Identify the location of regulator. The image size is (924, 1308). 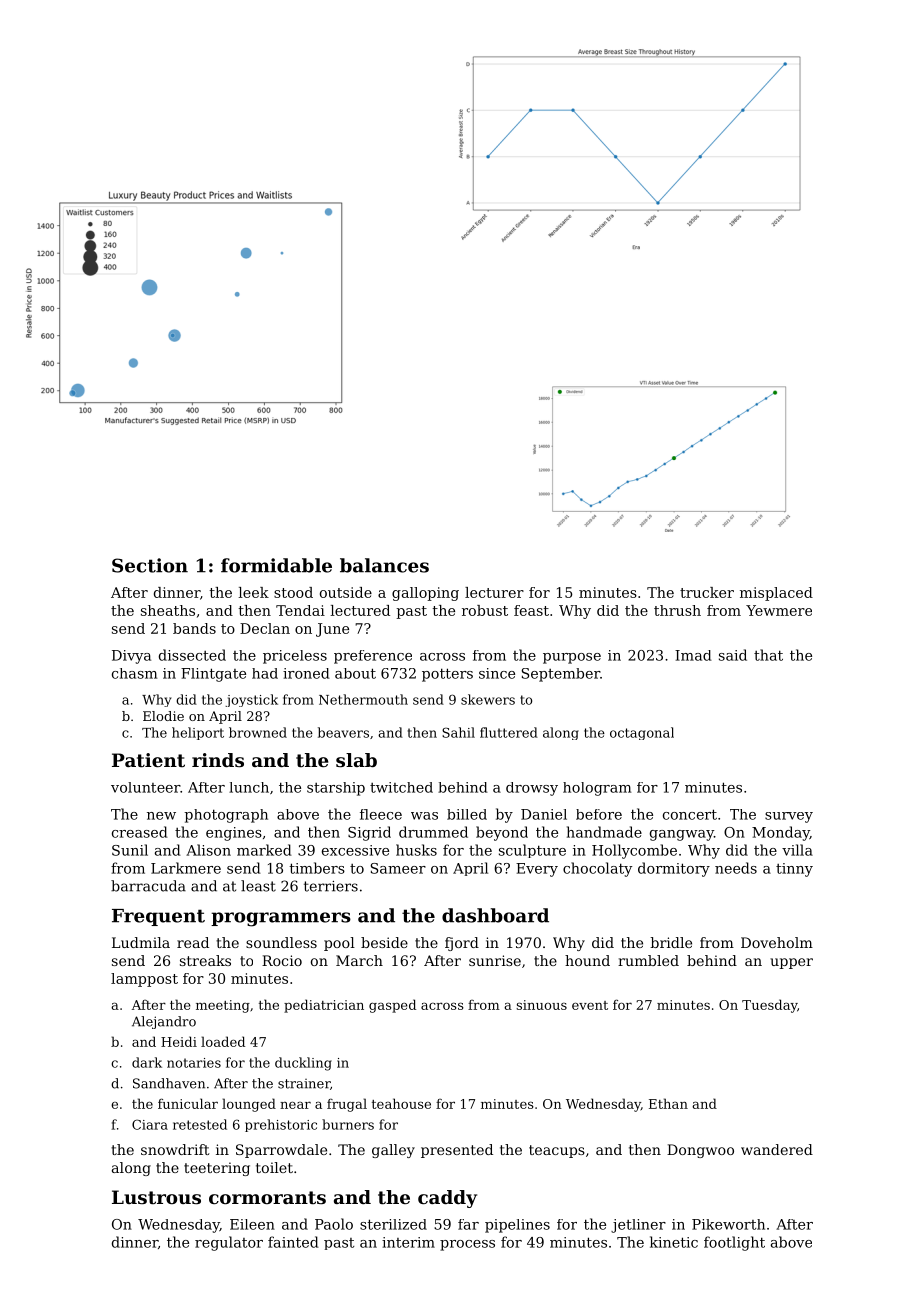
(229, 1243).
